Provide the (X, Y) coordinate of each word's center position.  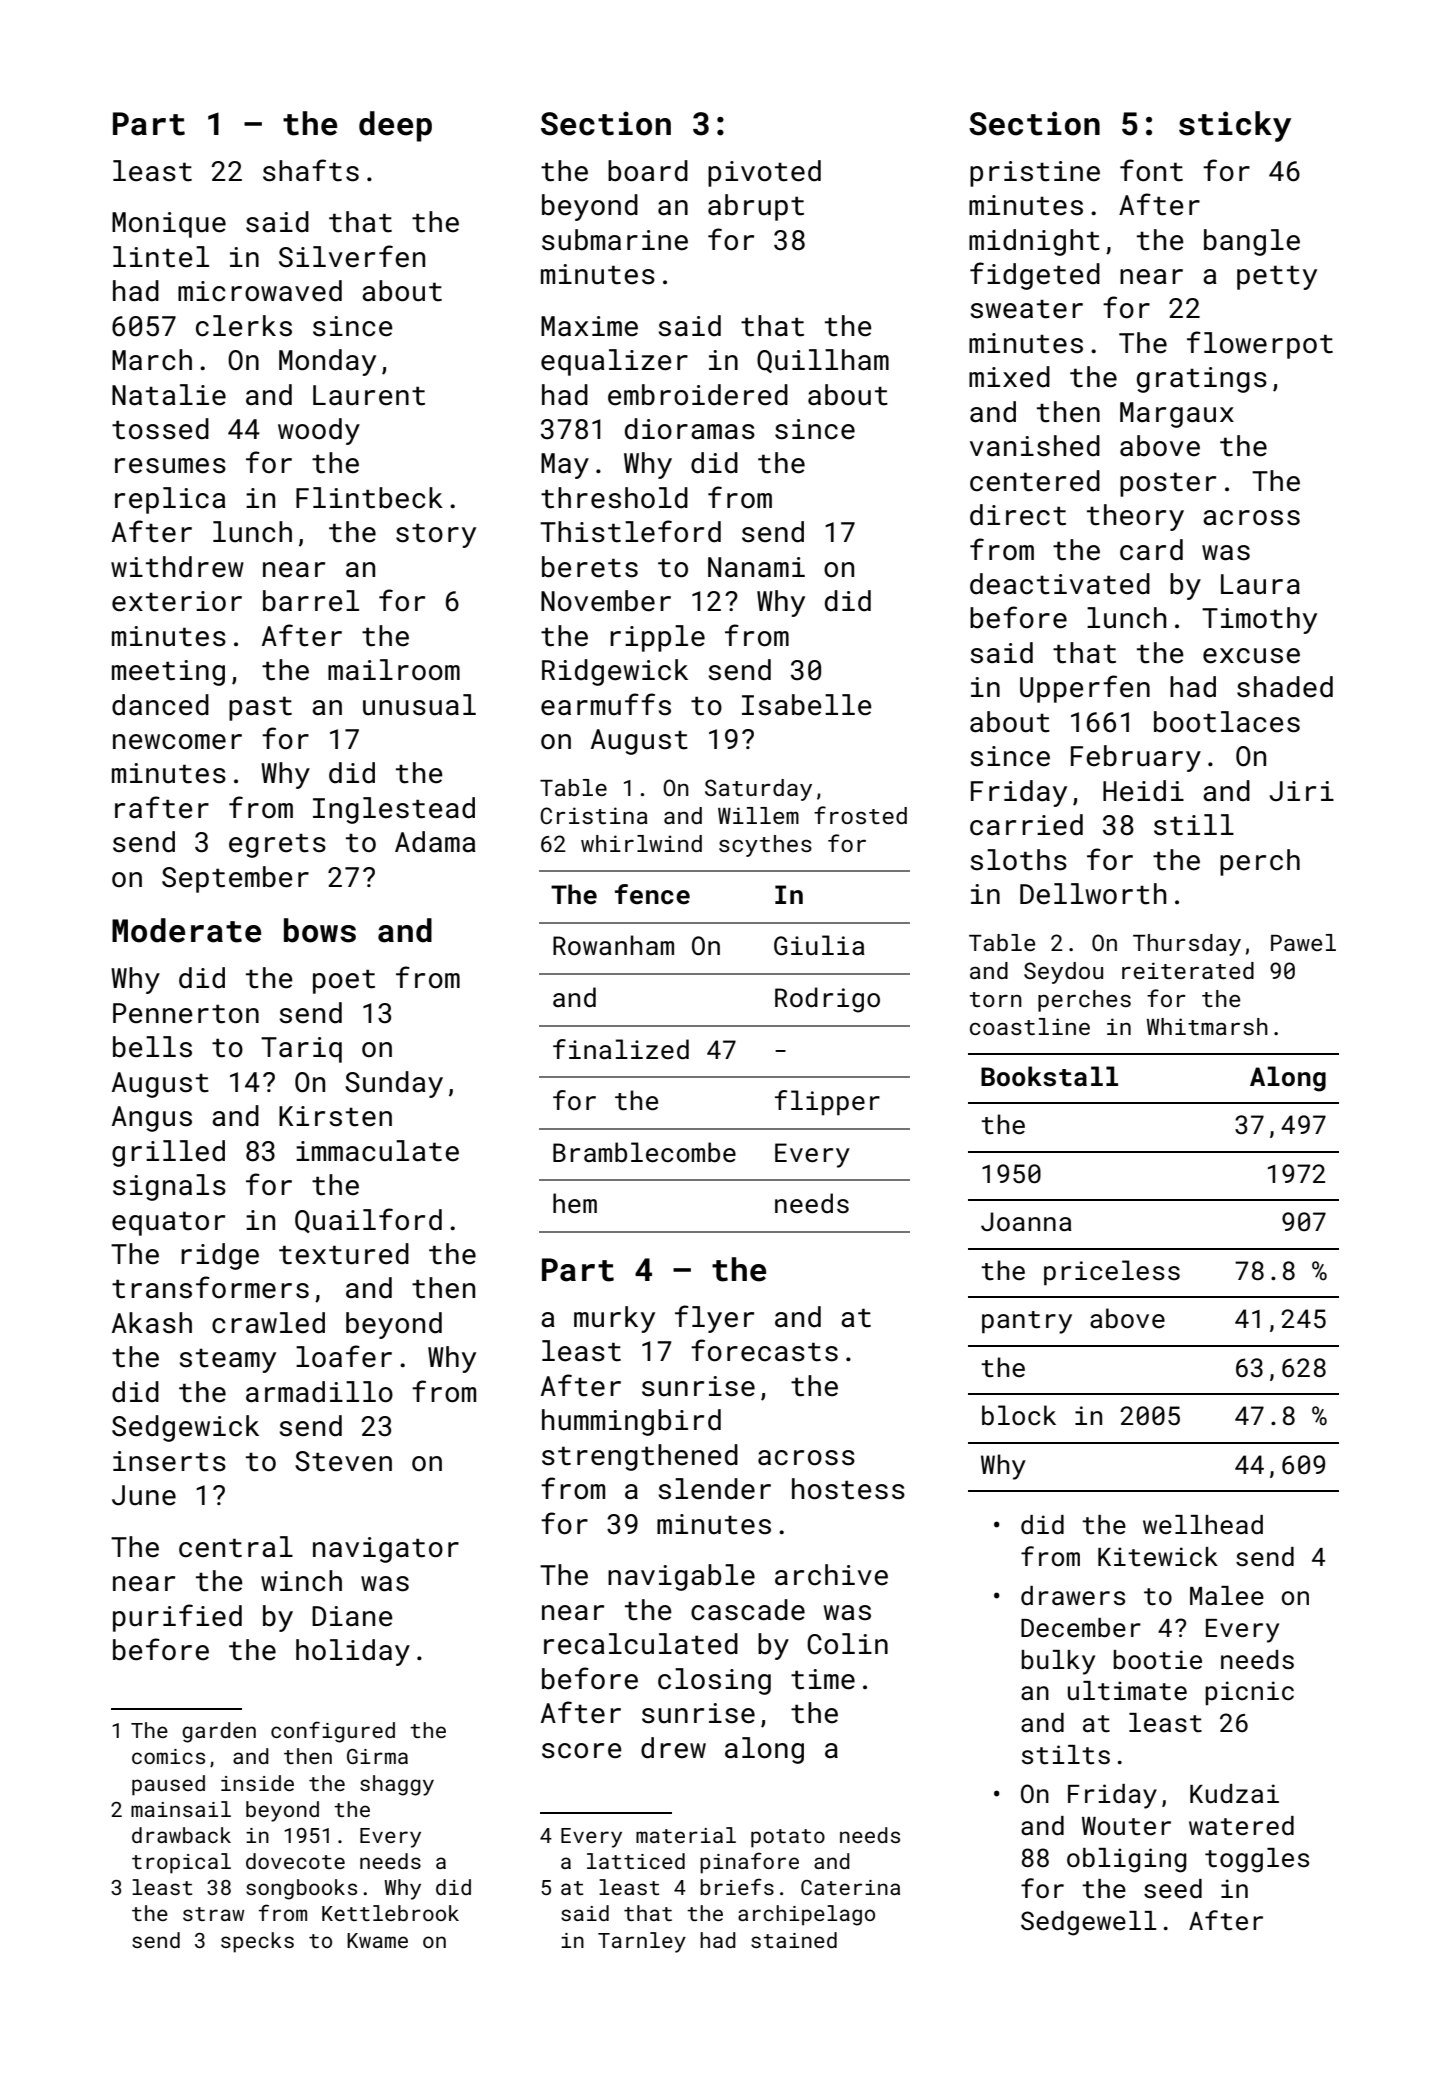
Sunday (394, 1084)
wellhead (1203, 1525)
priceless (1112, 1273)
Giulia (819, 945)
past (260, 708)
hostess (848, 1489)
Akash (152, 1323)
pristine (1035, 174)
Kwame (377, 1940)
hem (575, 1203)
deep (395, 126)
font (1151, 170)
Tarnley (642, 1942)
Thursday (1187, 945)
